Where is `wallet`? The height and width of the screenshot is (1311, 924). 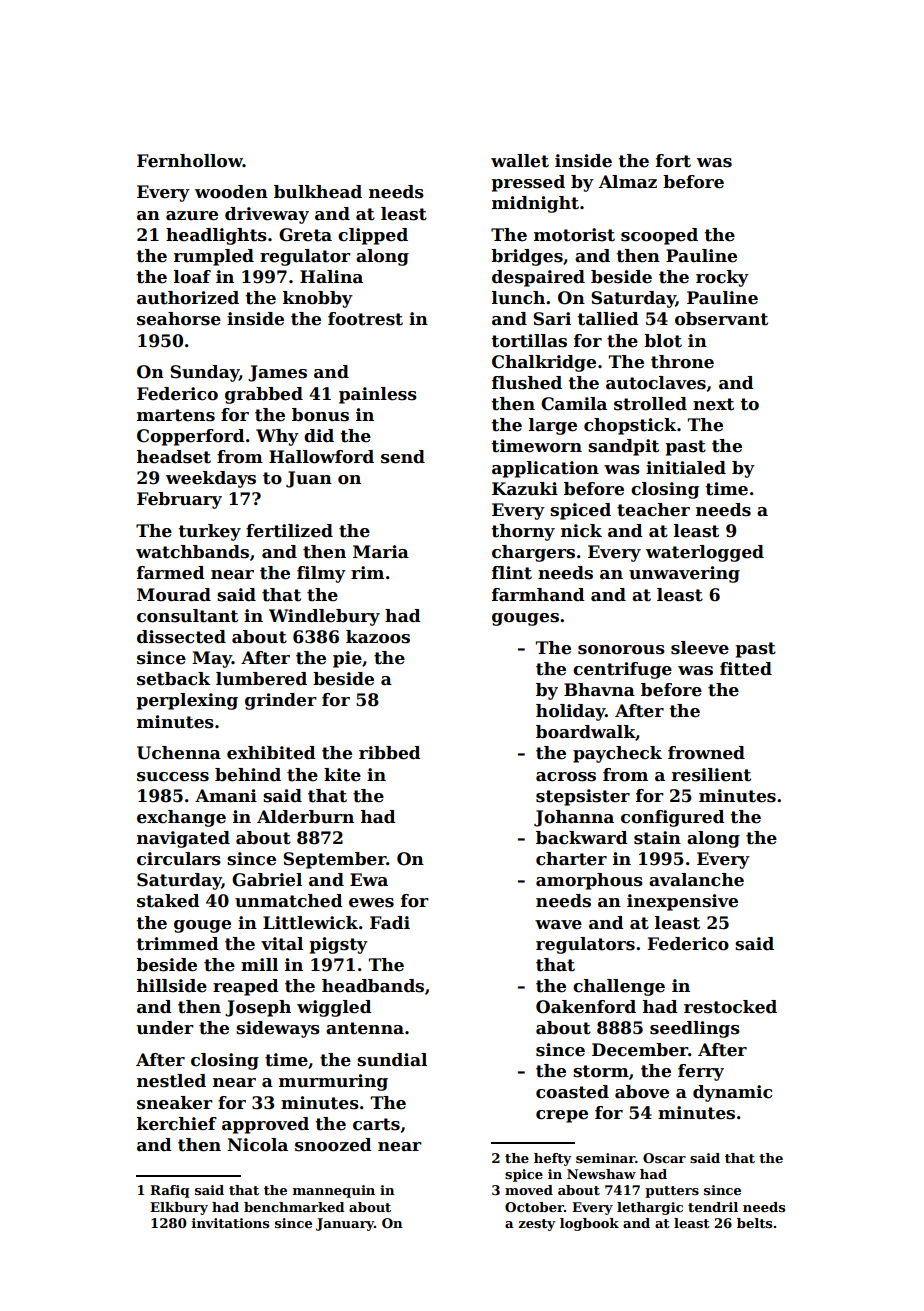
wallet is located at coordinates (520, 161).
